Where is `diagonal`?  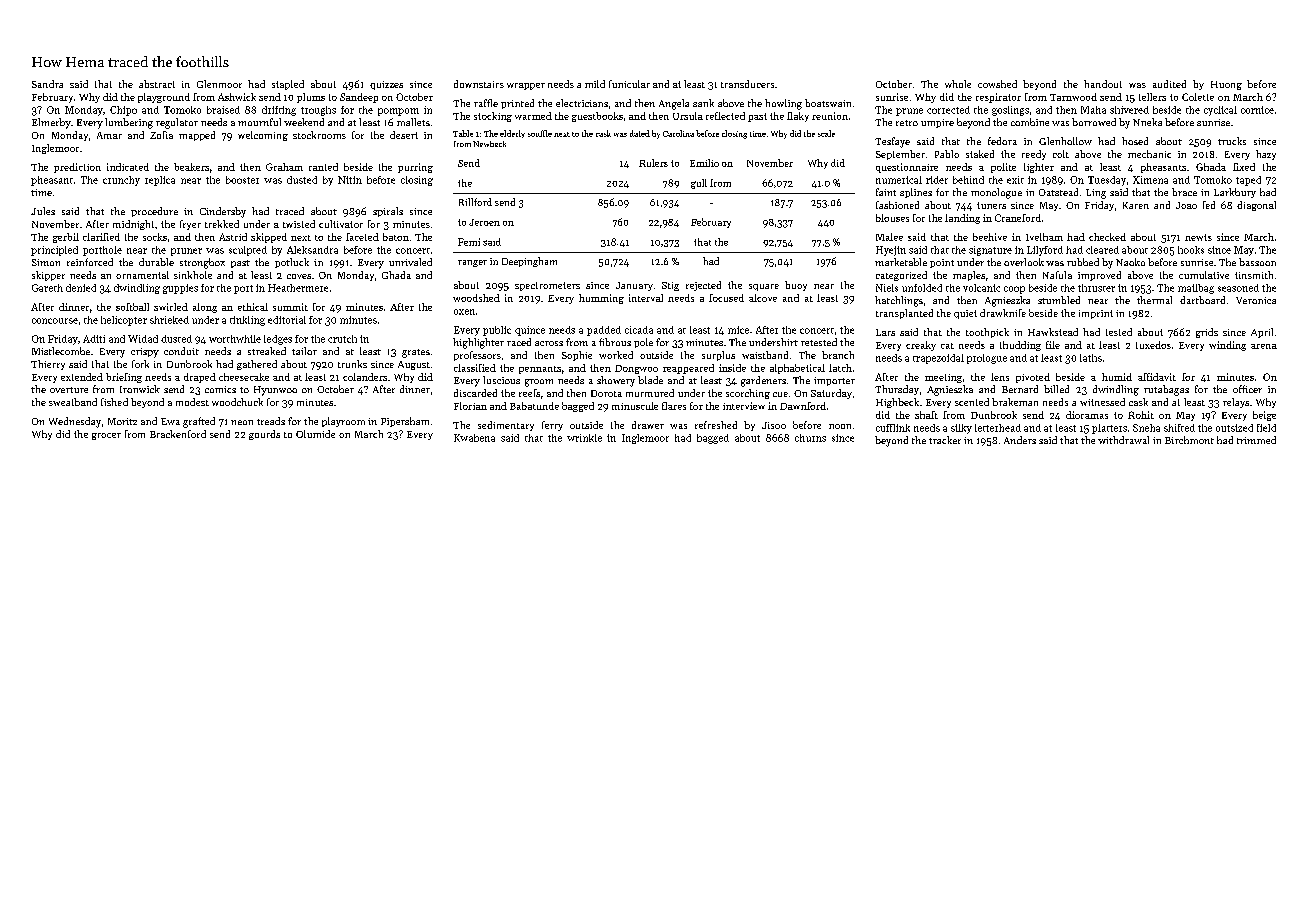
diagonal is located at coordinates (1256, 206).
